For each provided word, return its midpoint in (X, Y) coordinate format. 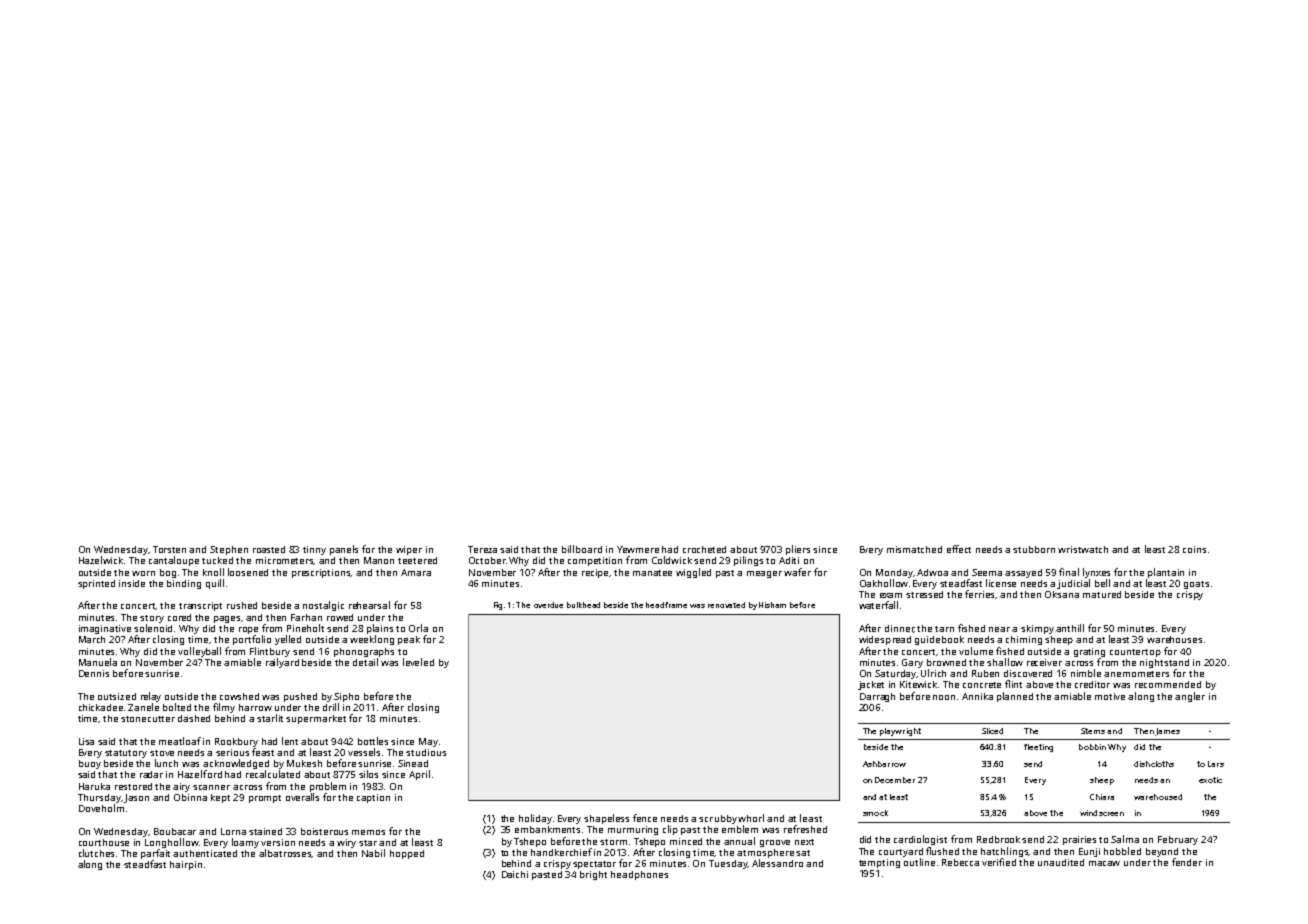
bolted (177, 707)
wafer (797, 572)
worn (143, 573)
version (278, 842)
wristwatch (1083, 549)
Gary (912, 663)
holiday (535, 819)
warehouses (1174, 639)
